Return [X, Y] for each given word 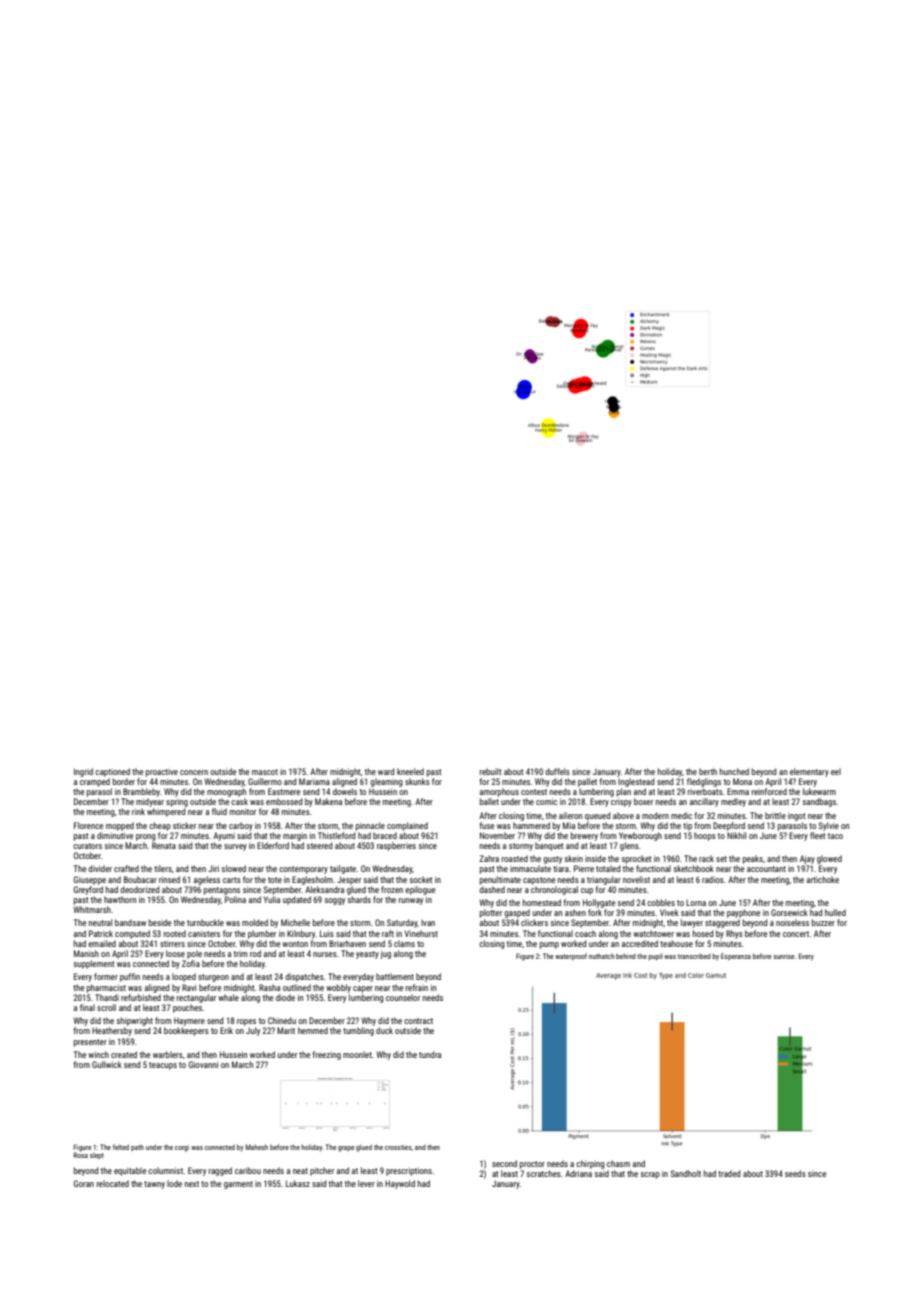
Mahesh [257, 1147]
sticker [184, 825]
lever [366, 1183]
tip [687, 827]
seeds [795, 1173]
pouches [187, 1008]
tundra [430, 1054]
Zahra [489, 858]
